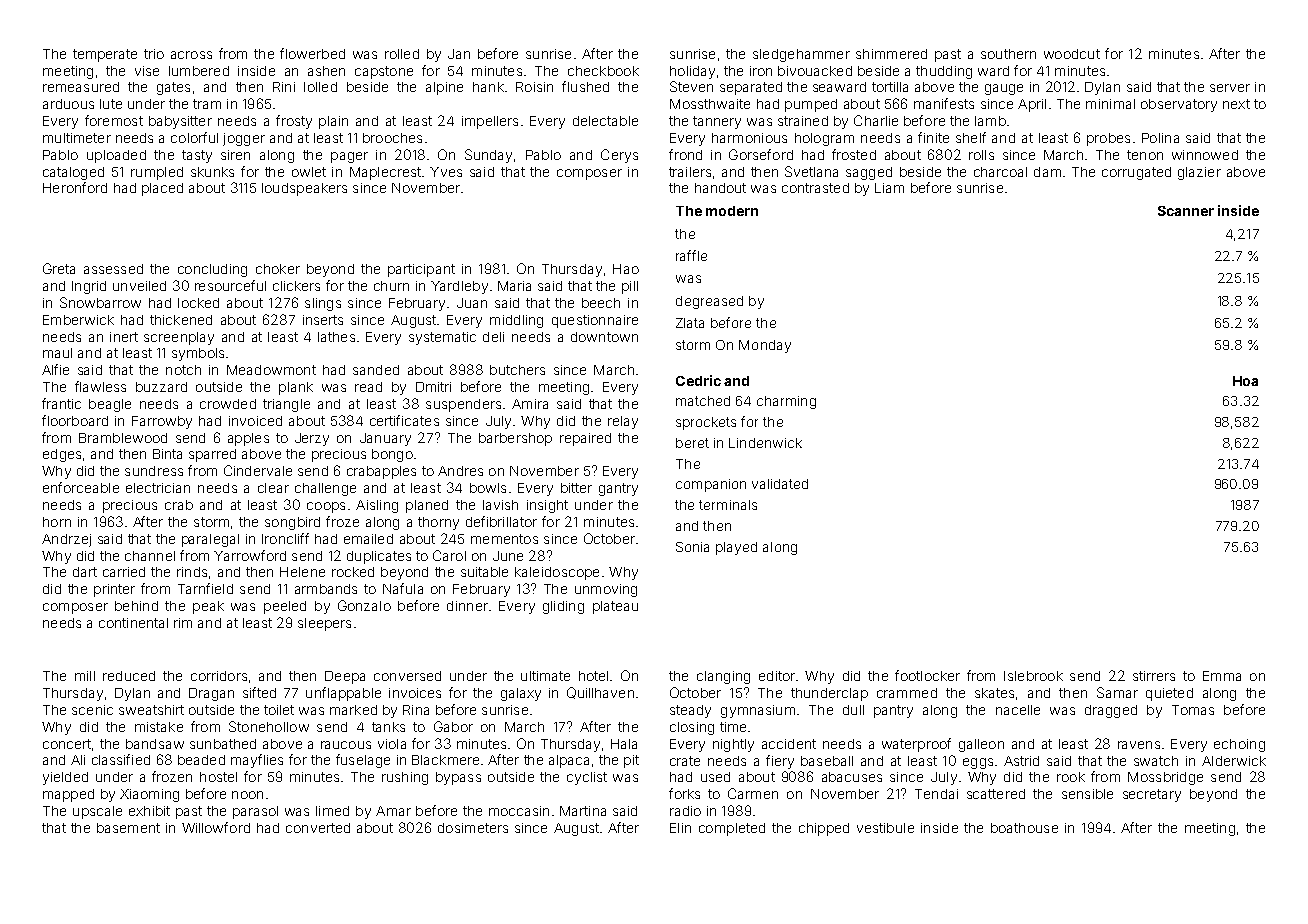 This screenshot has height=924, width=1308. Describe the element at coordinates (1008, 54) in the screenshot. I see `southern` at that location.
